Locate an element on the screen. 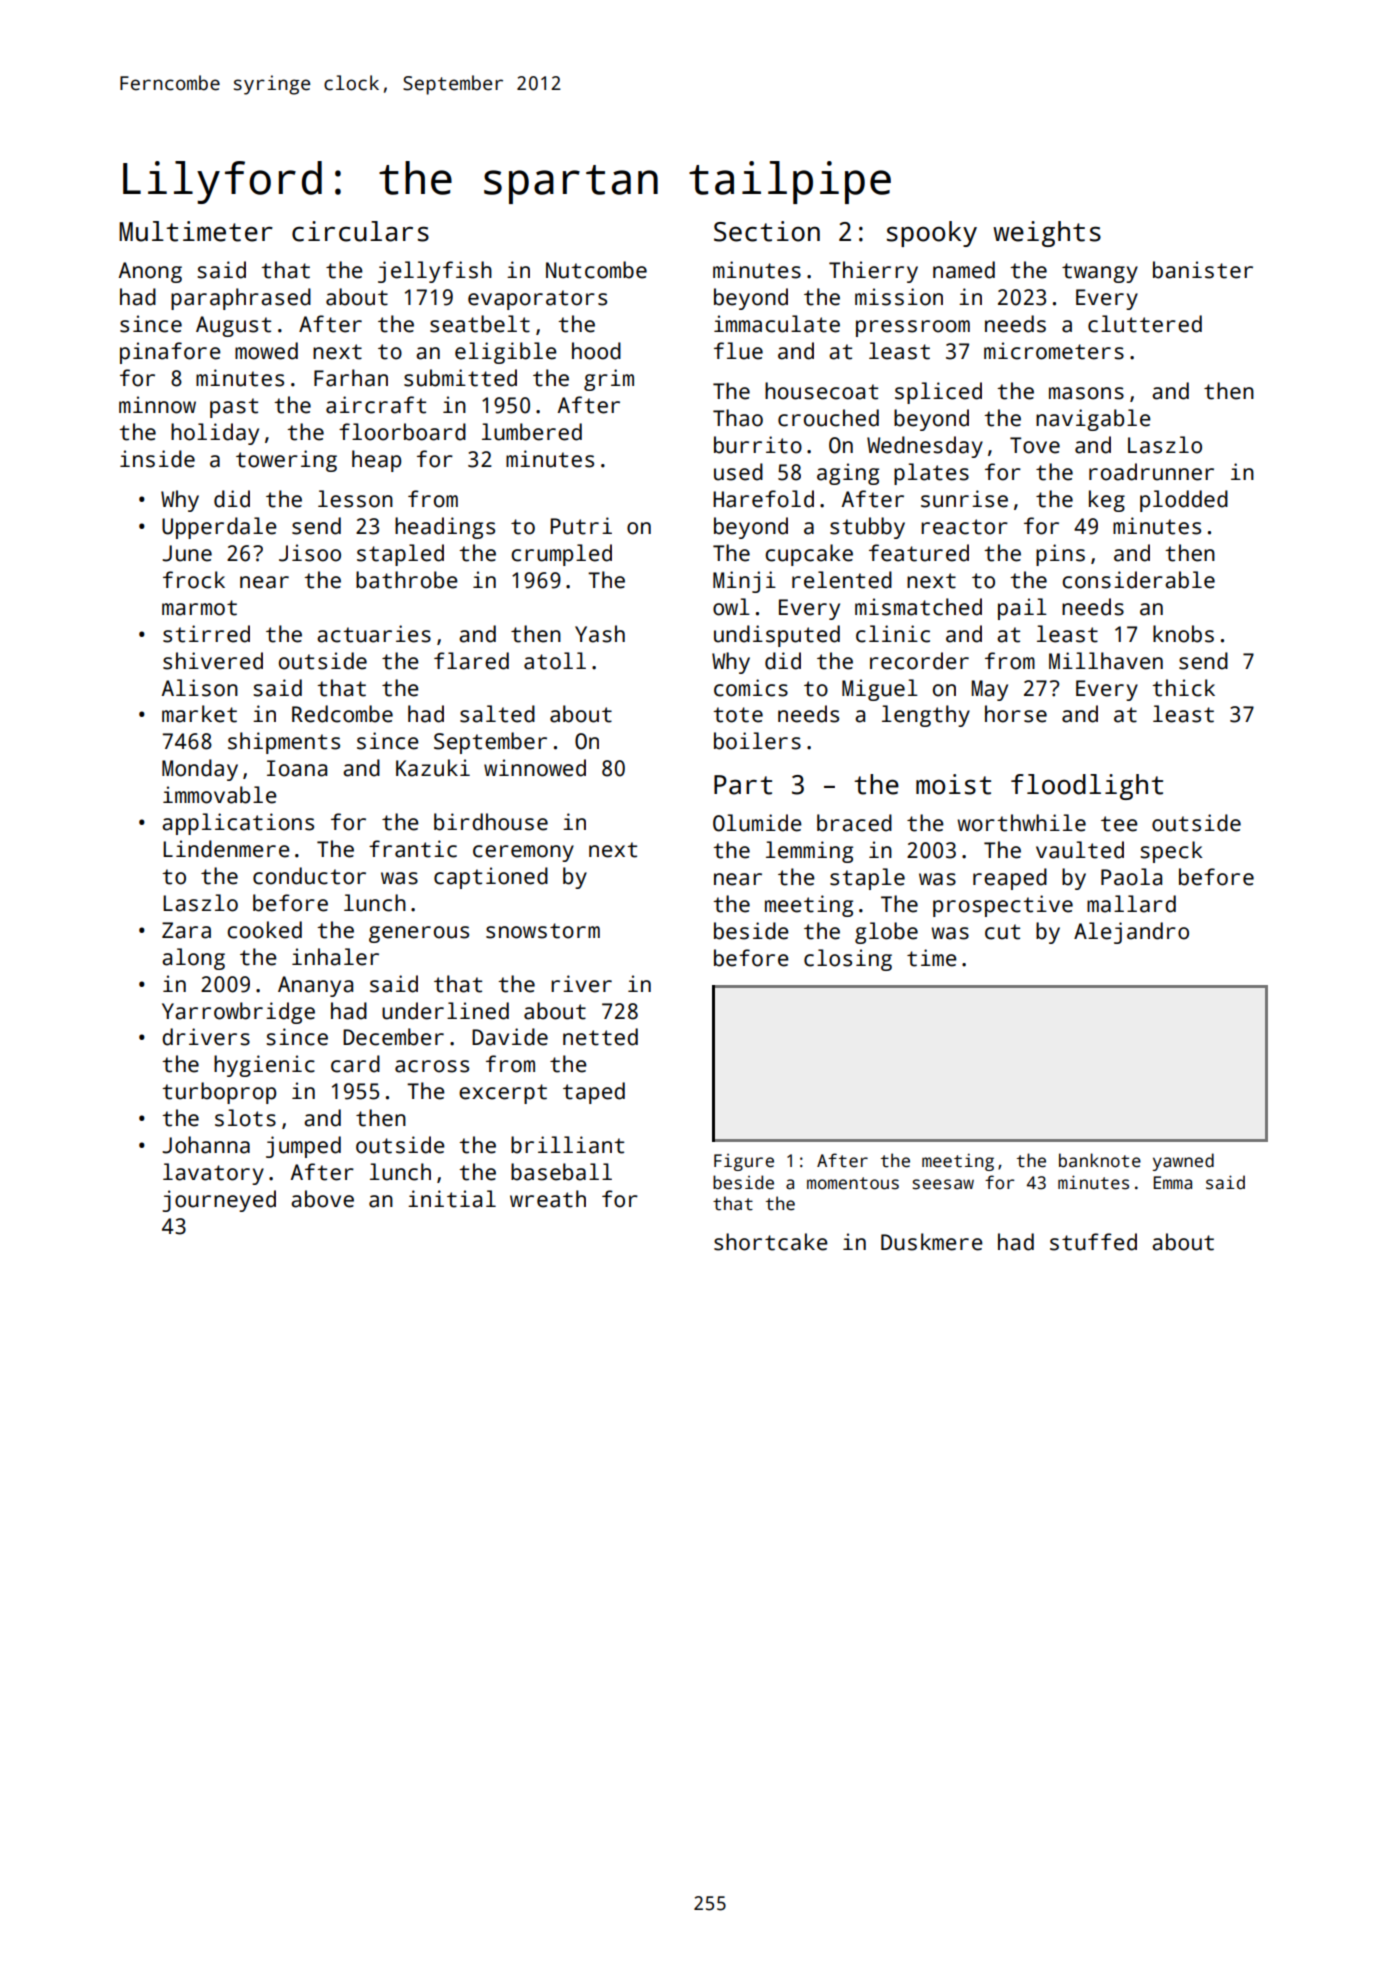 The width and height of the screenshot is (1386, 1969). Redcombe is located at coordinates (342, 714).
